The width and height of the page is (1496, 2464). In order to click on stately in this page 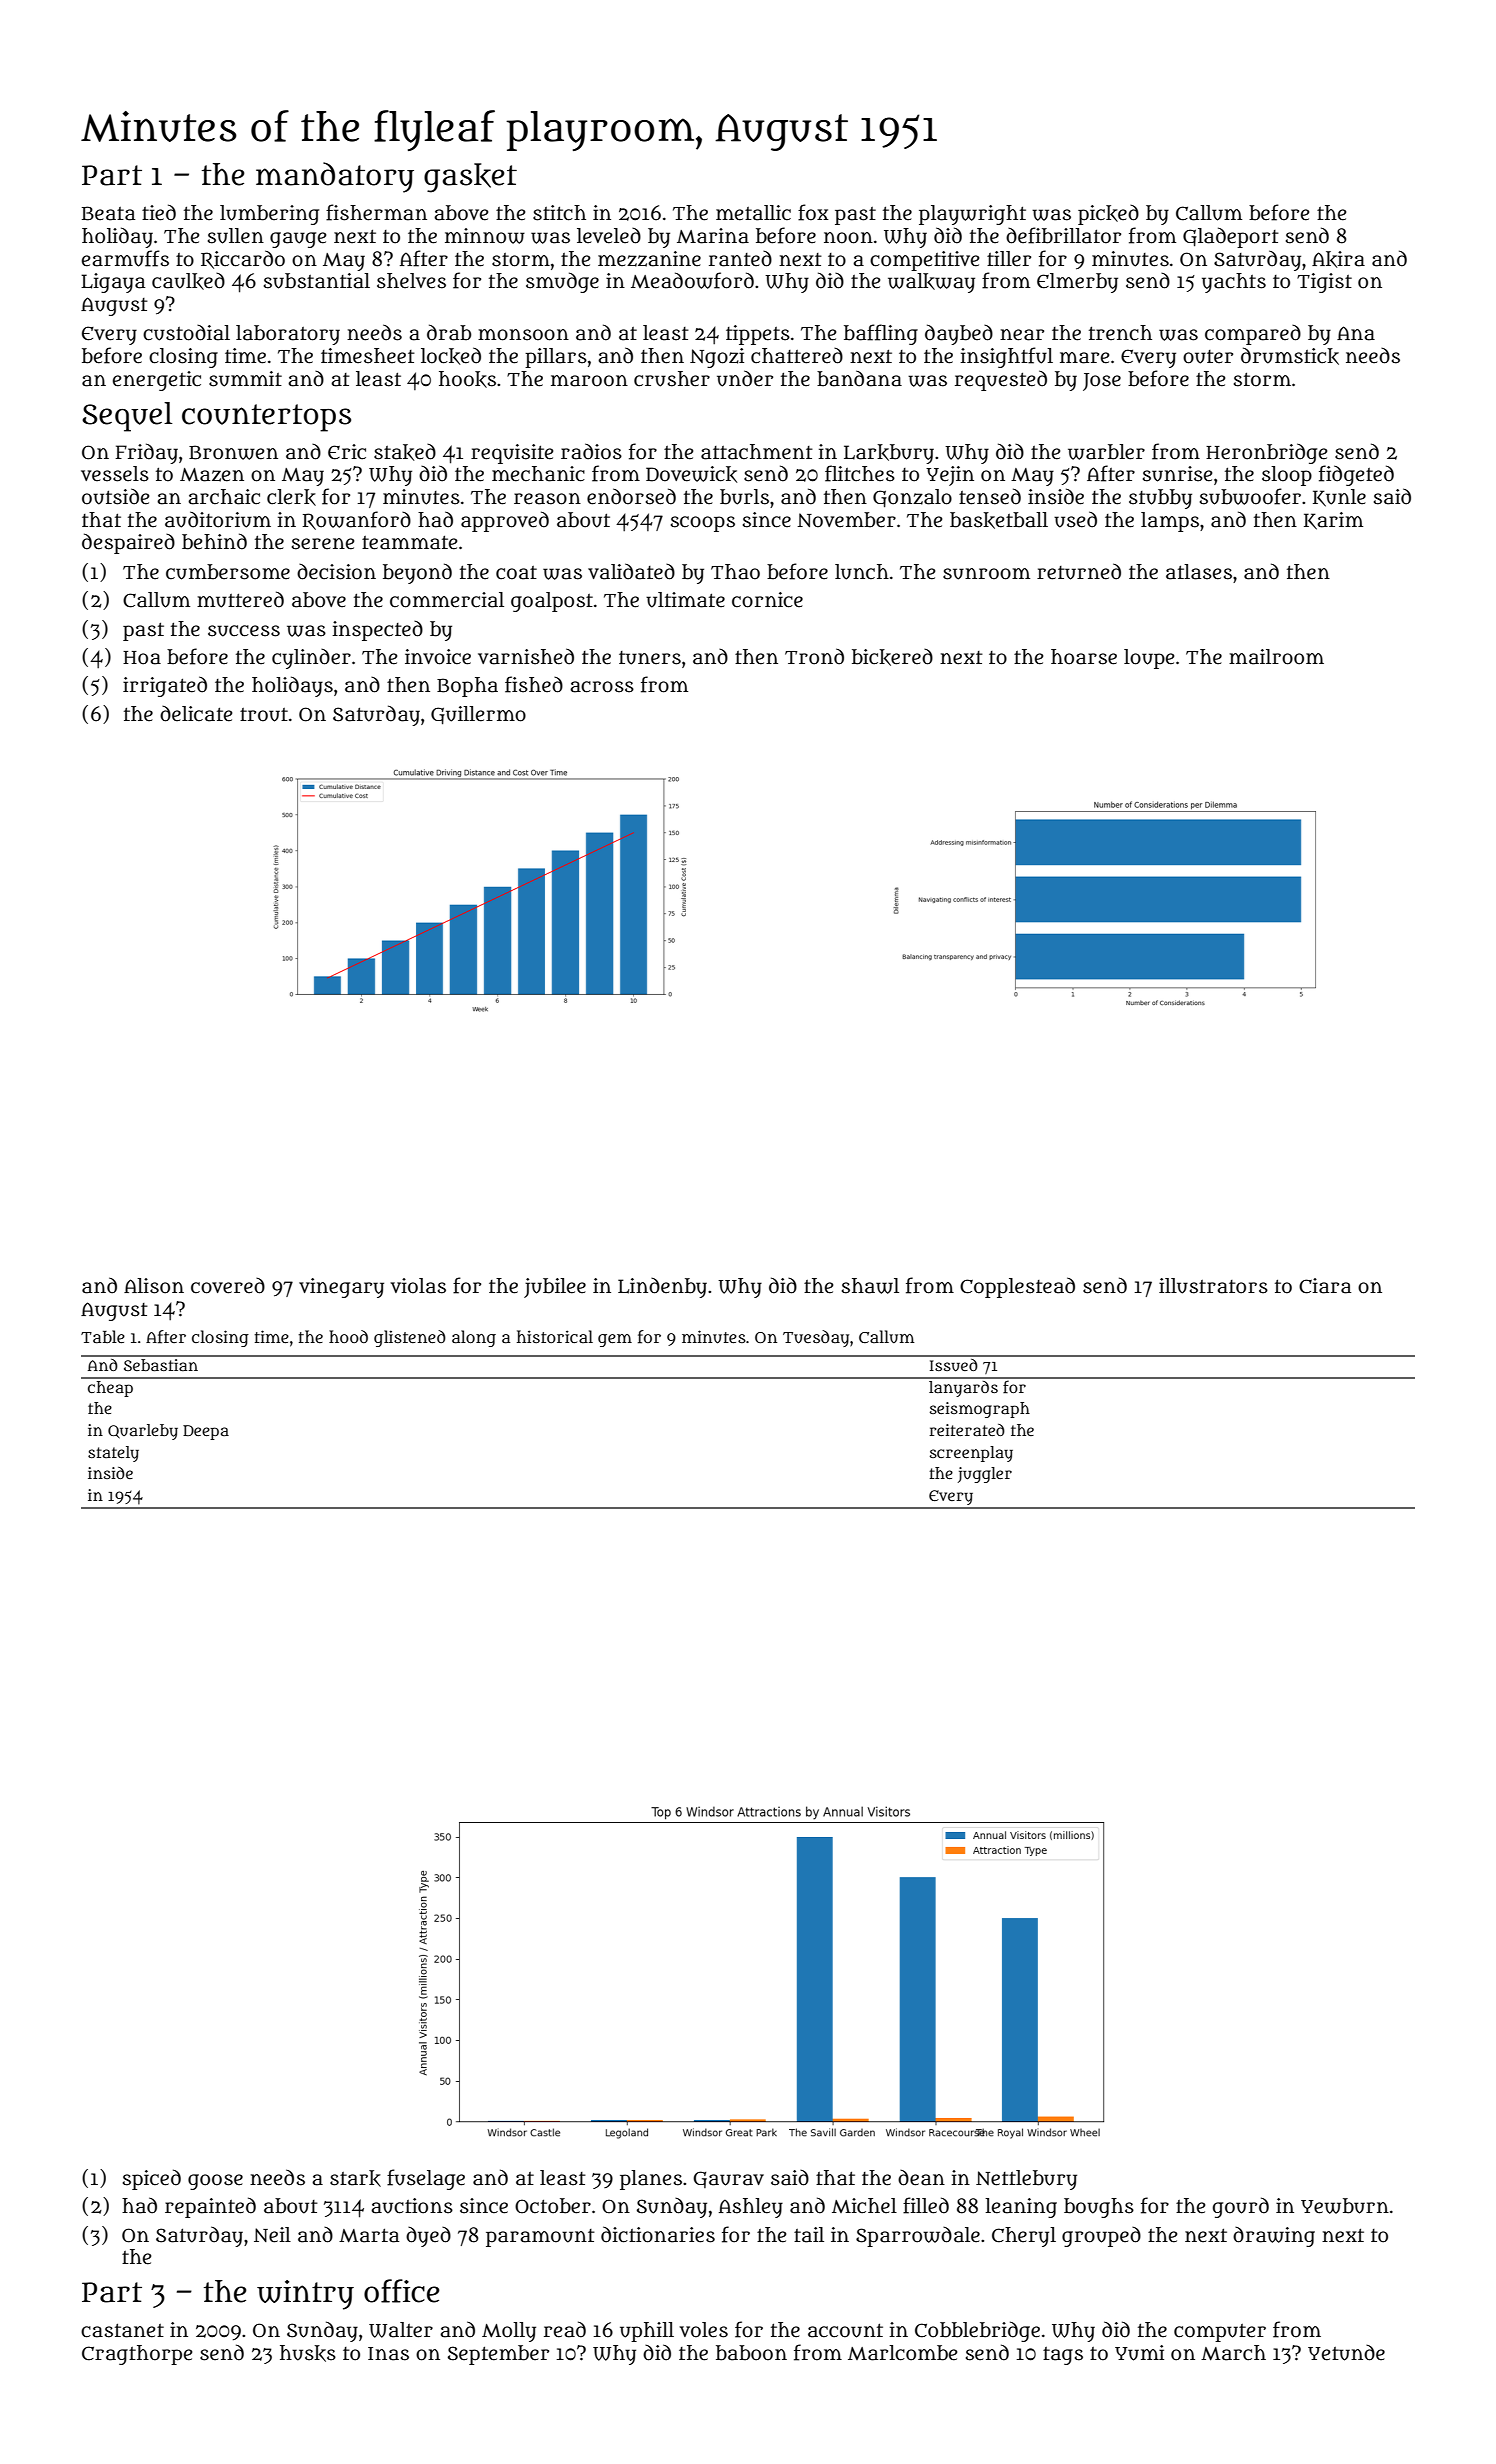, I will do `click(113, 1454)`.
